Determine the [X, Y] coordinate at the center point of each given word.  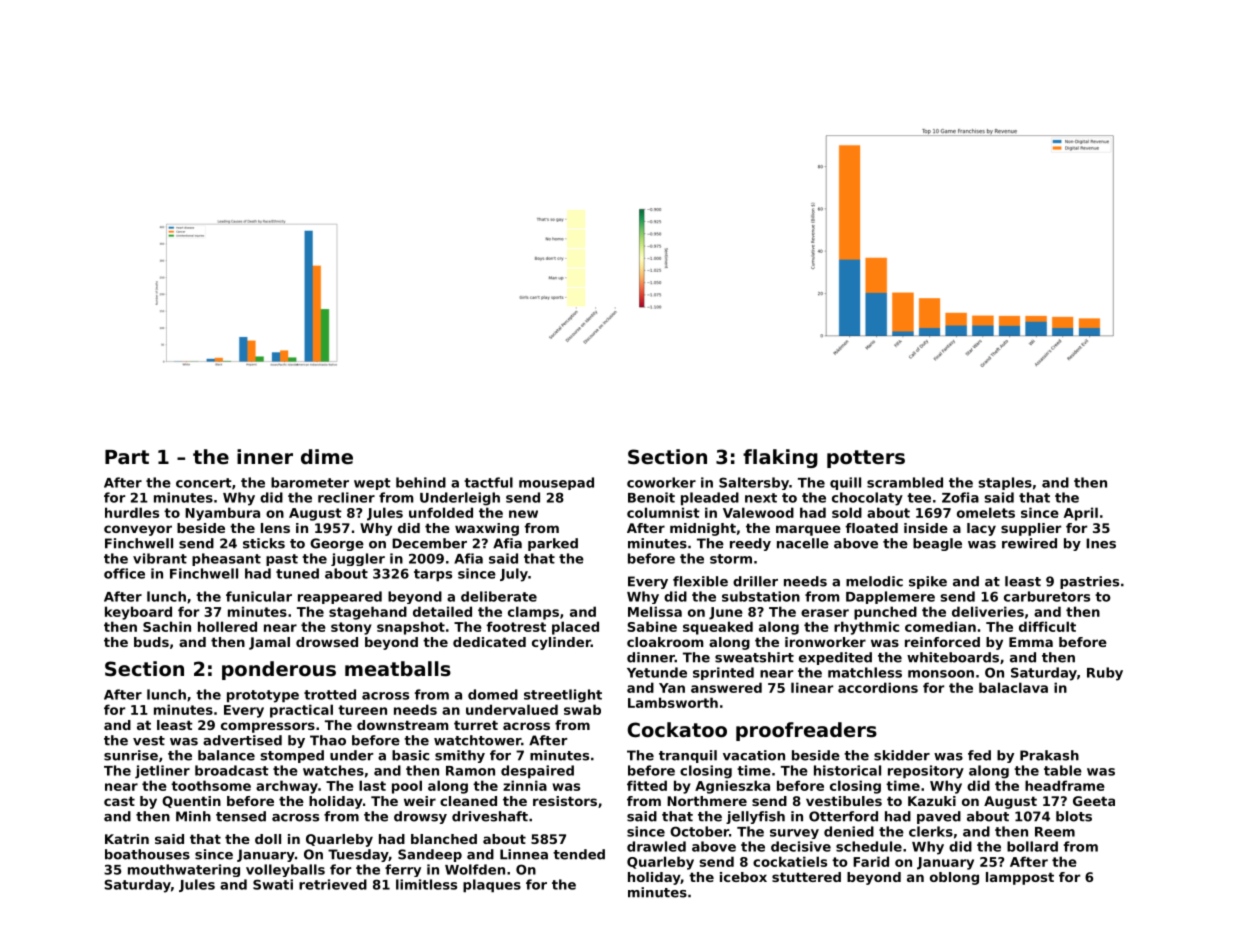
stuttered [806, 877]
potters [866, 459]
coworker [661, 482]
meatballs [398, 669]
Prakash [1049, 755]
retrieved [333, 884]
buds [151, 642]
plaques [492, 886]
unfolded [441, 512]
